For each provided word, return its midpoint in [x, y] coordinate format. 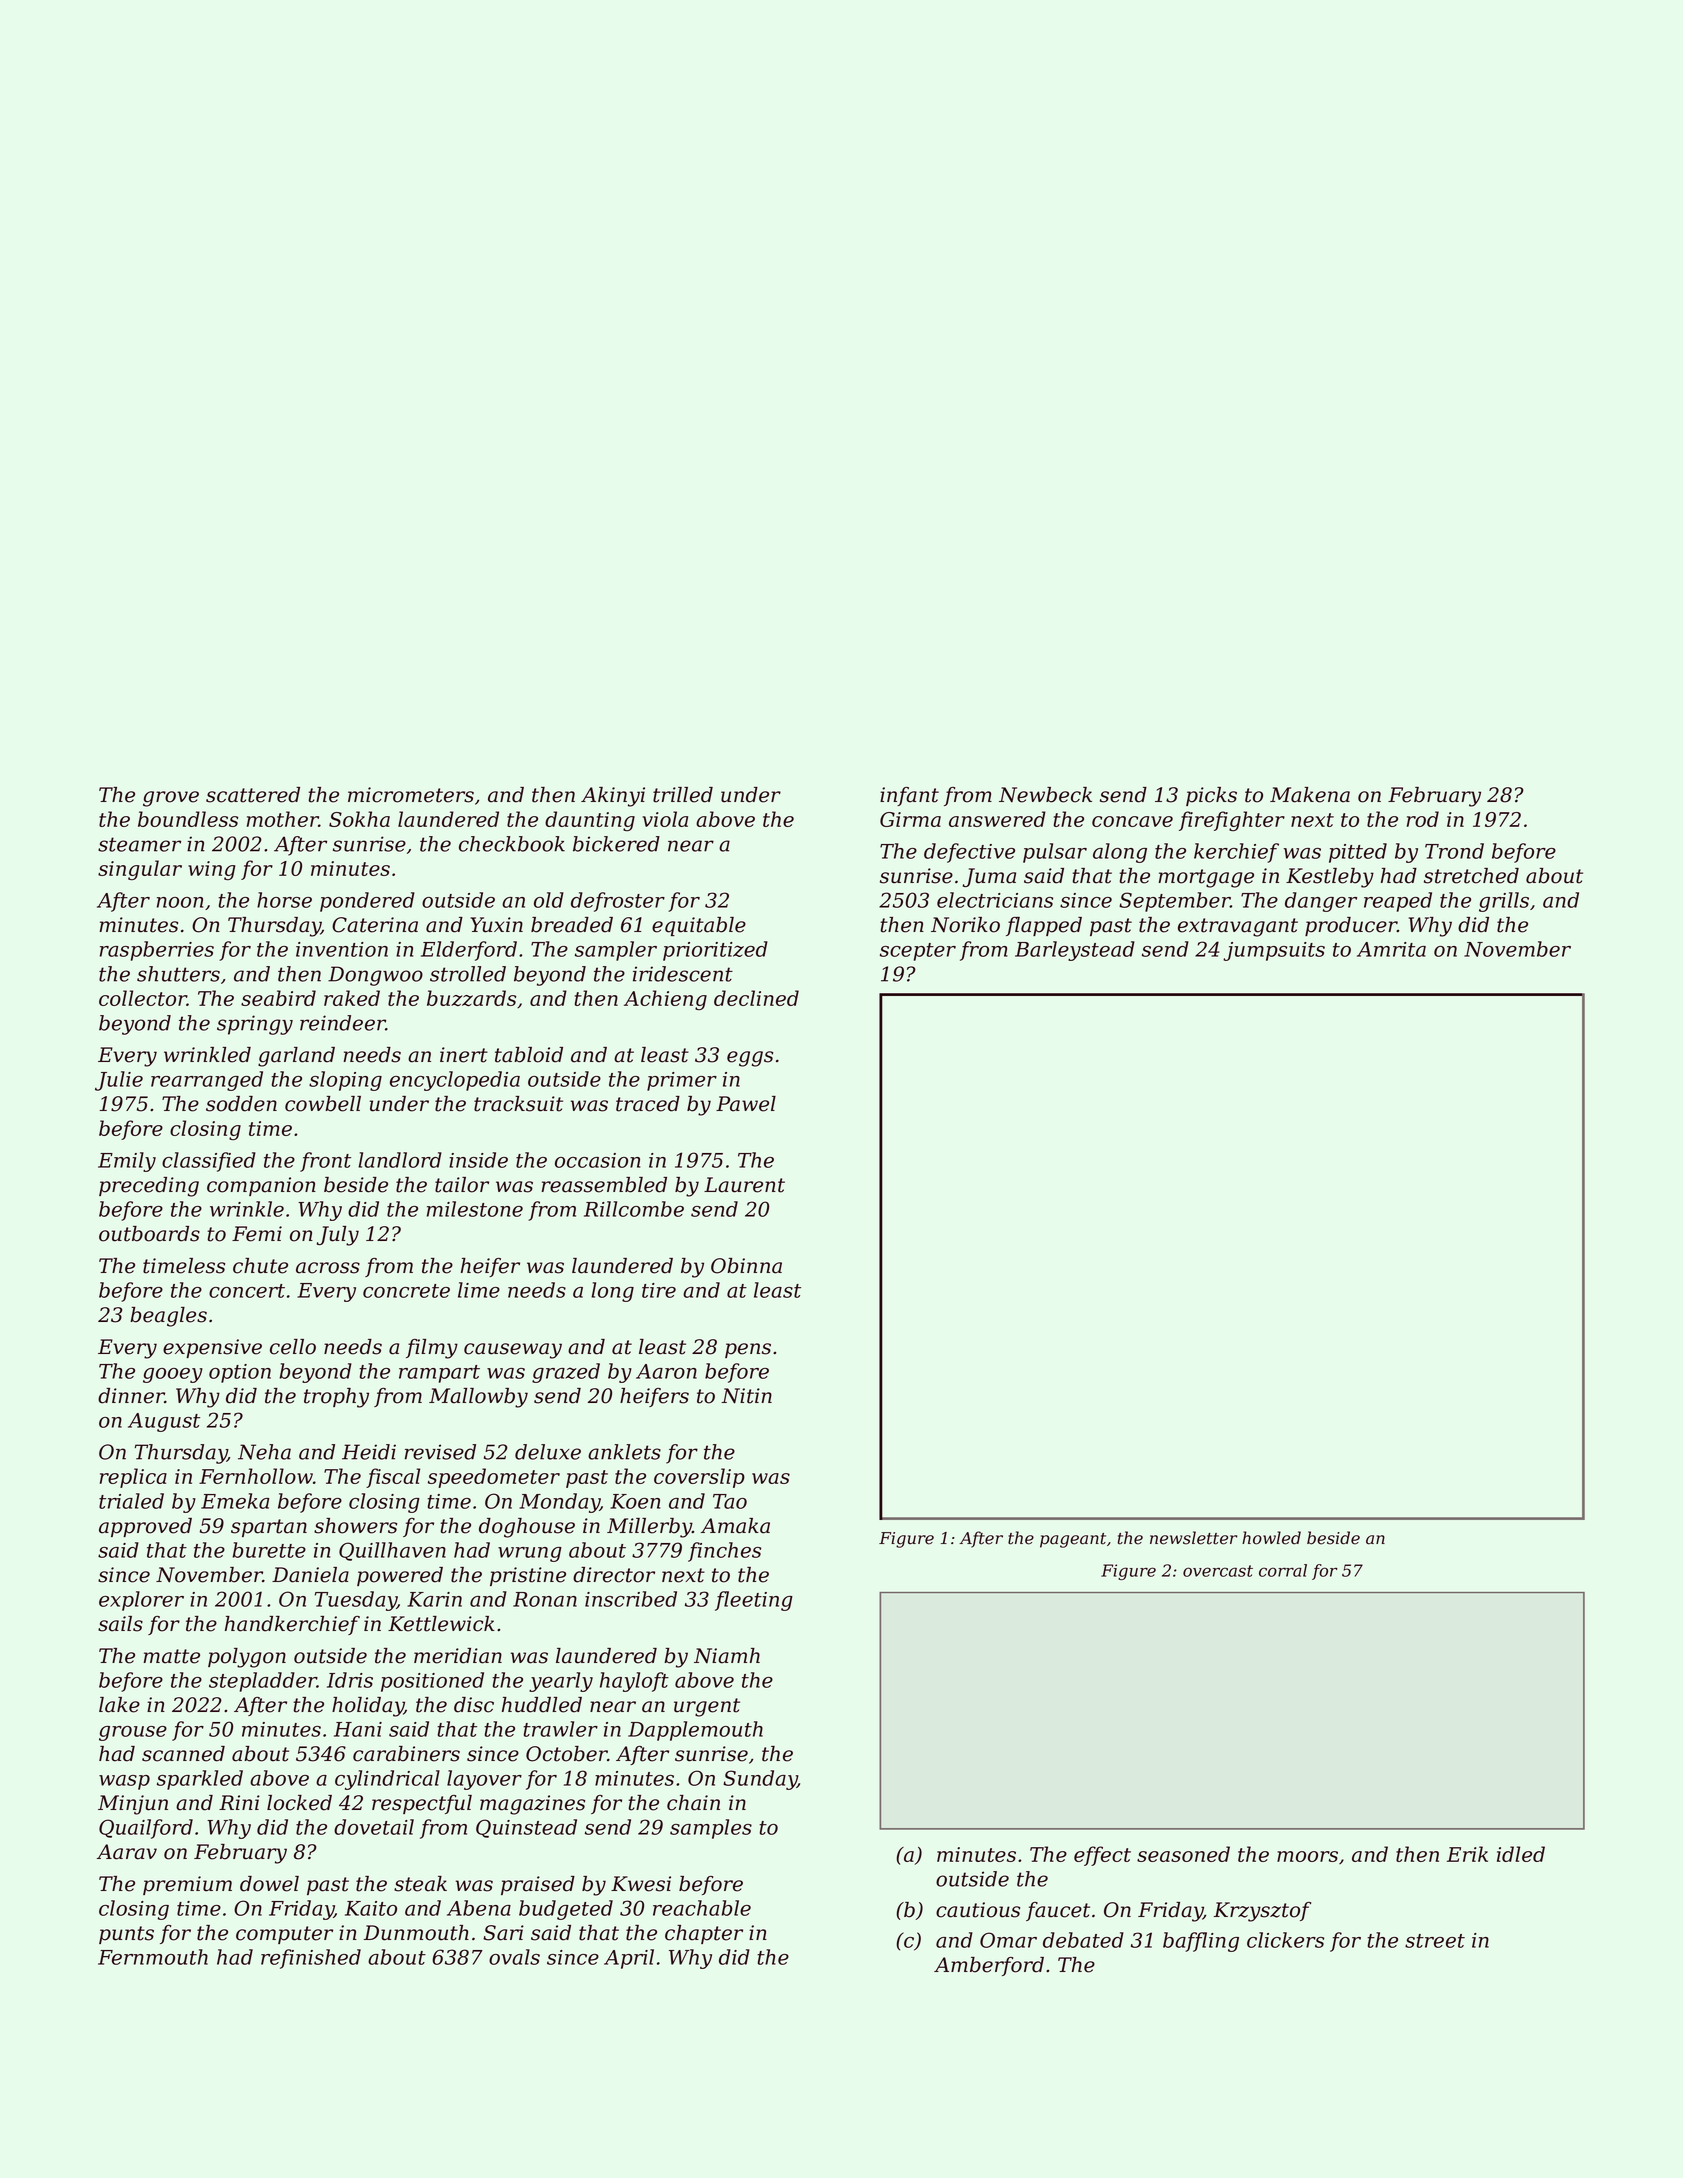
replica [133, 1478]
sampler [616, 951]
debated [1083, 1940]
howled [1271, 1538]
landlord [400, 1160]
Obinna [746, 1266]
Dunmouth [416, 1933]
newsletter [1193, 1538]
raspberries [157, 951]
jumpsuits [1274, 951]
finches [724, 1552]
